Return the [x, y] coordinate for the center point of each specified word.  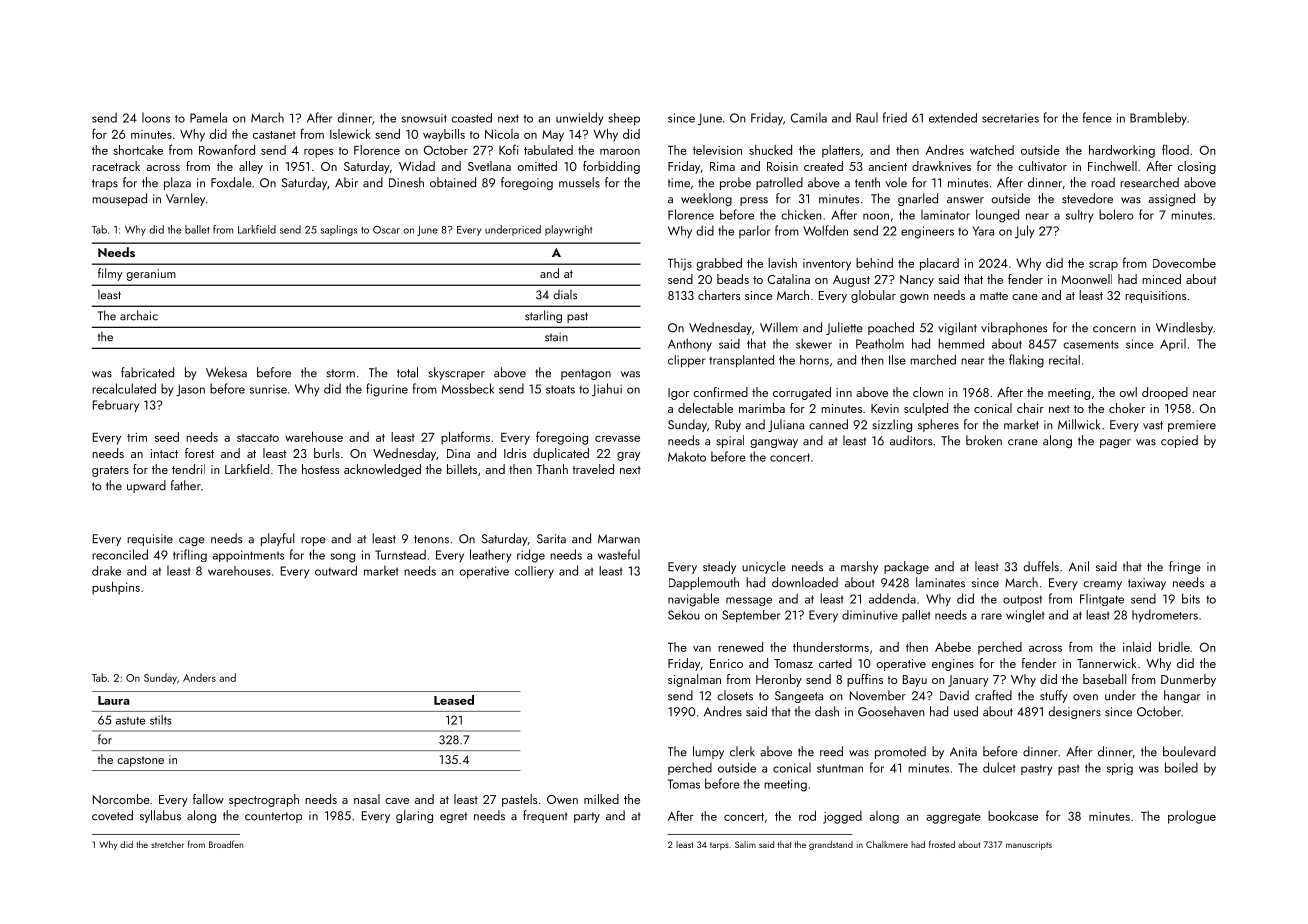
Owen [562, 799]
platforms [465, 438]
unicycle [764, 567]
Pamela [208, 117]
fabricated [147, 372]
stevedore [1087, 198]
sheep [624, 119]
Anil [1079, 566]
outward [336, 571]
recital [1064, 360]
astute [130, 721]
